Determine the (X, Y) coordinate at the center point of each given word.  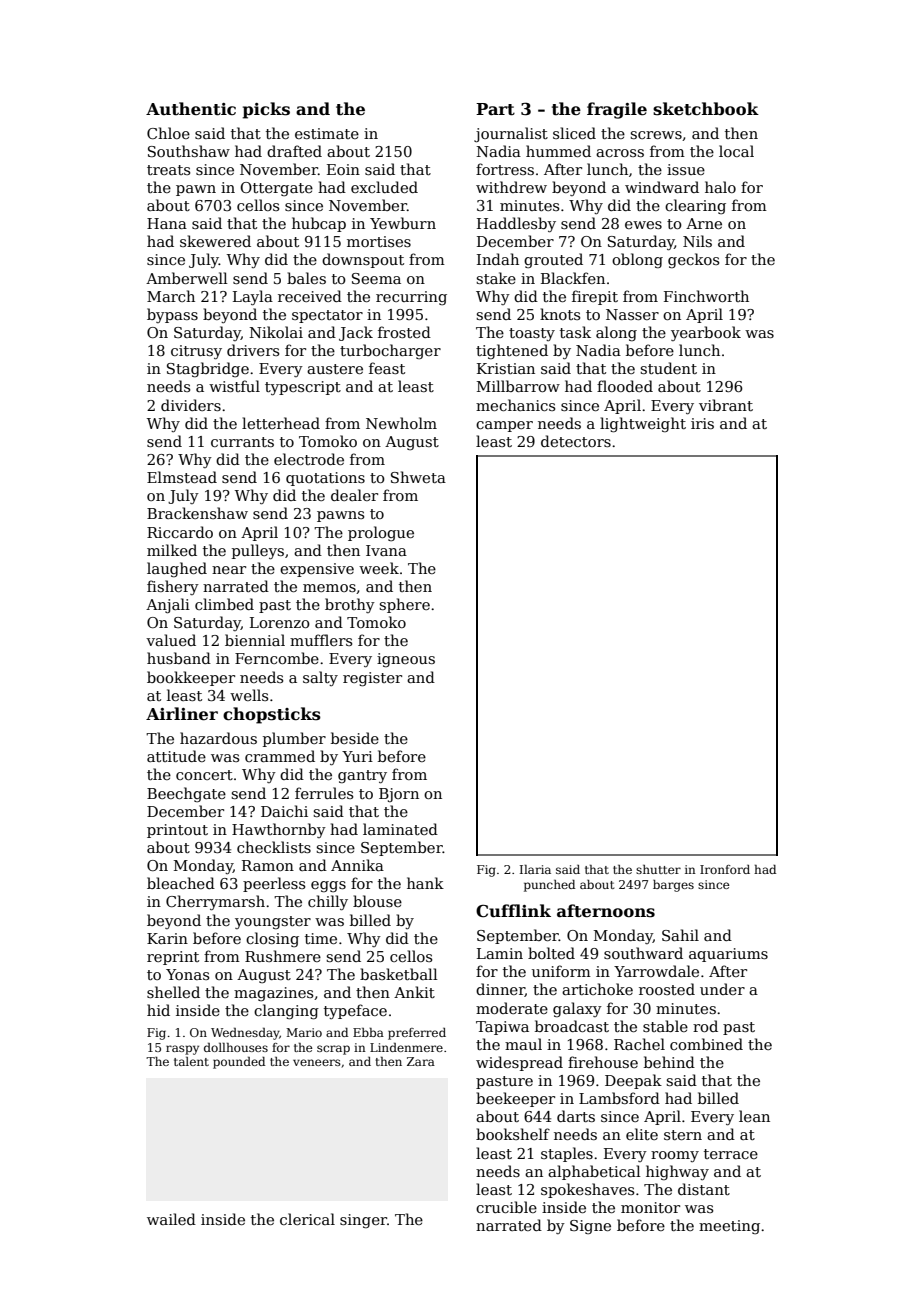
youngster (273, 922)
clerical (307, 1219)
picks (266, 110)
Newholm (401, 423)
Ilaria (535, 869)
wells (249, 695)
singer (363, 1221)
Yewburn (403, 223)
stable (665, 1026)
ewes (643, 225)
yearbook (706, 333)
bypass (172, 315)
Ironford (725, 869)
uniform (561, 971)
